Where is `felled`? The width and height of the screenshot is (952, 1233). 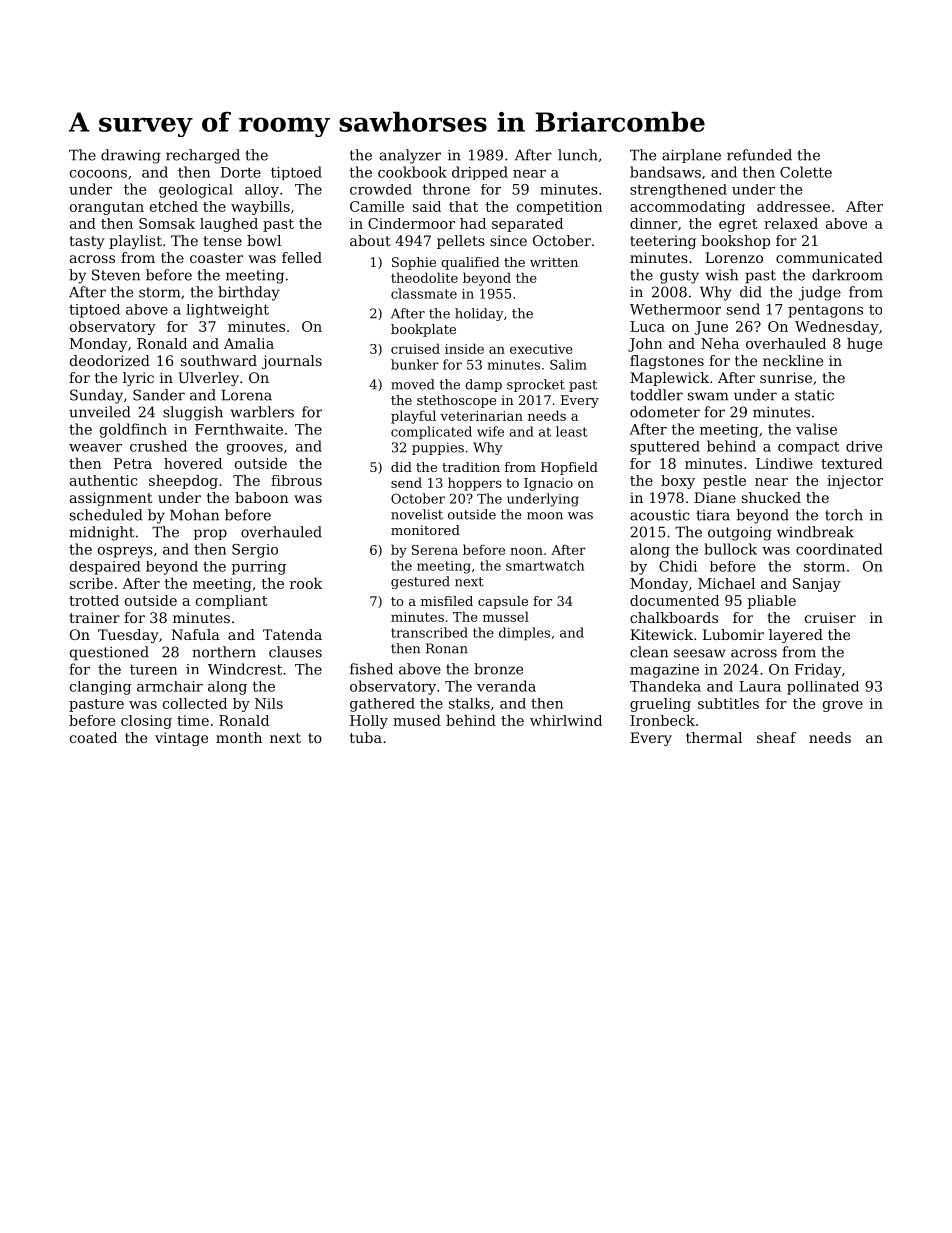 felled is located at coordinates (302, 257).
